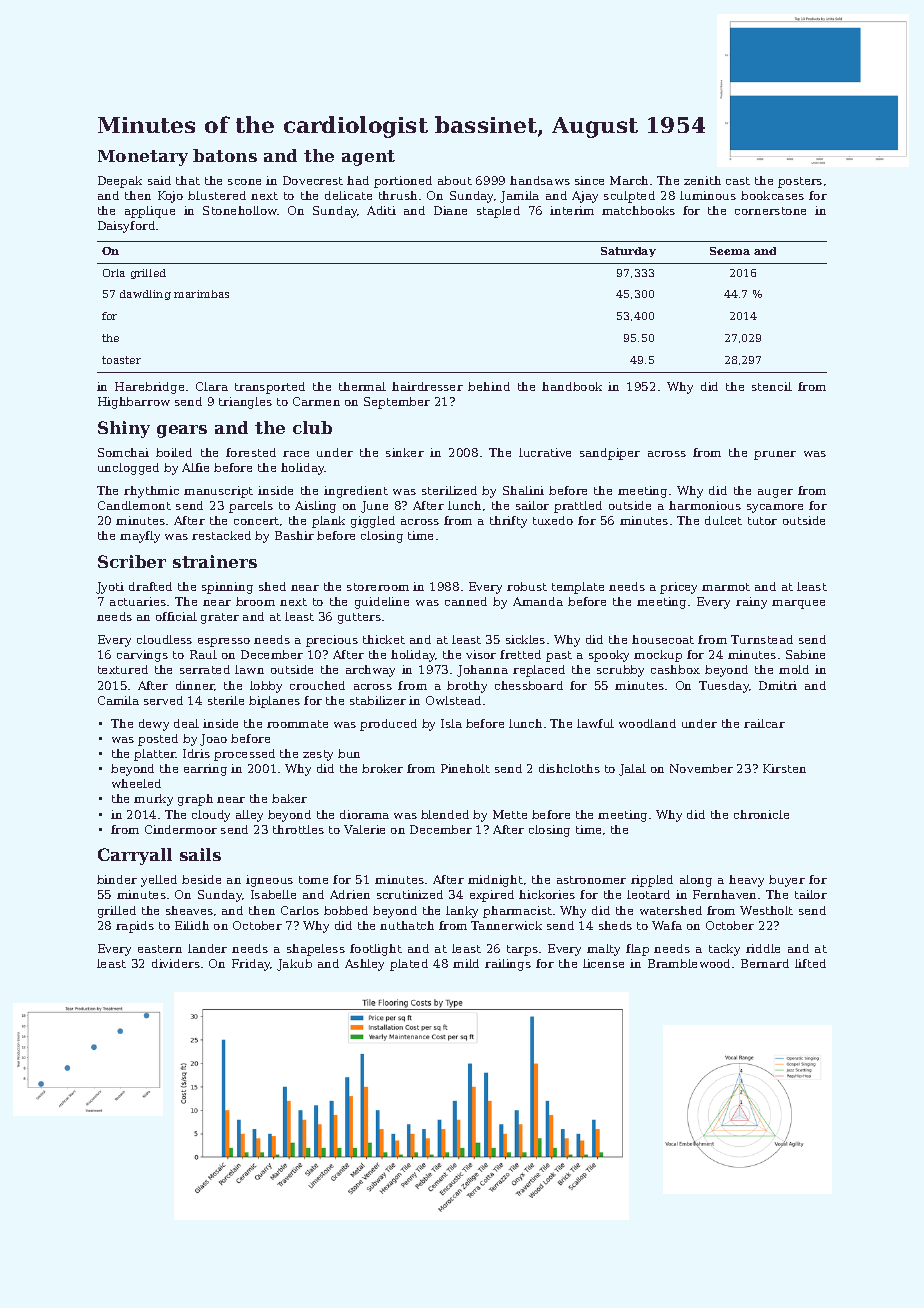  Describe the element at coordinates (723, 520) in the screenshot. I see `dulcet` at that location.
